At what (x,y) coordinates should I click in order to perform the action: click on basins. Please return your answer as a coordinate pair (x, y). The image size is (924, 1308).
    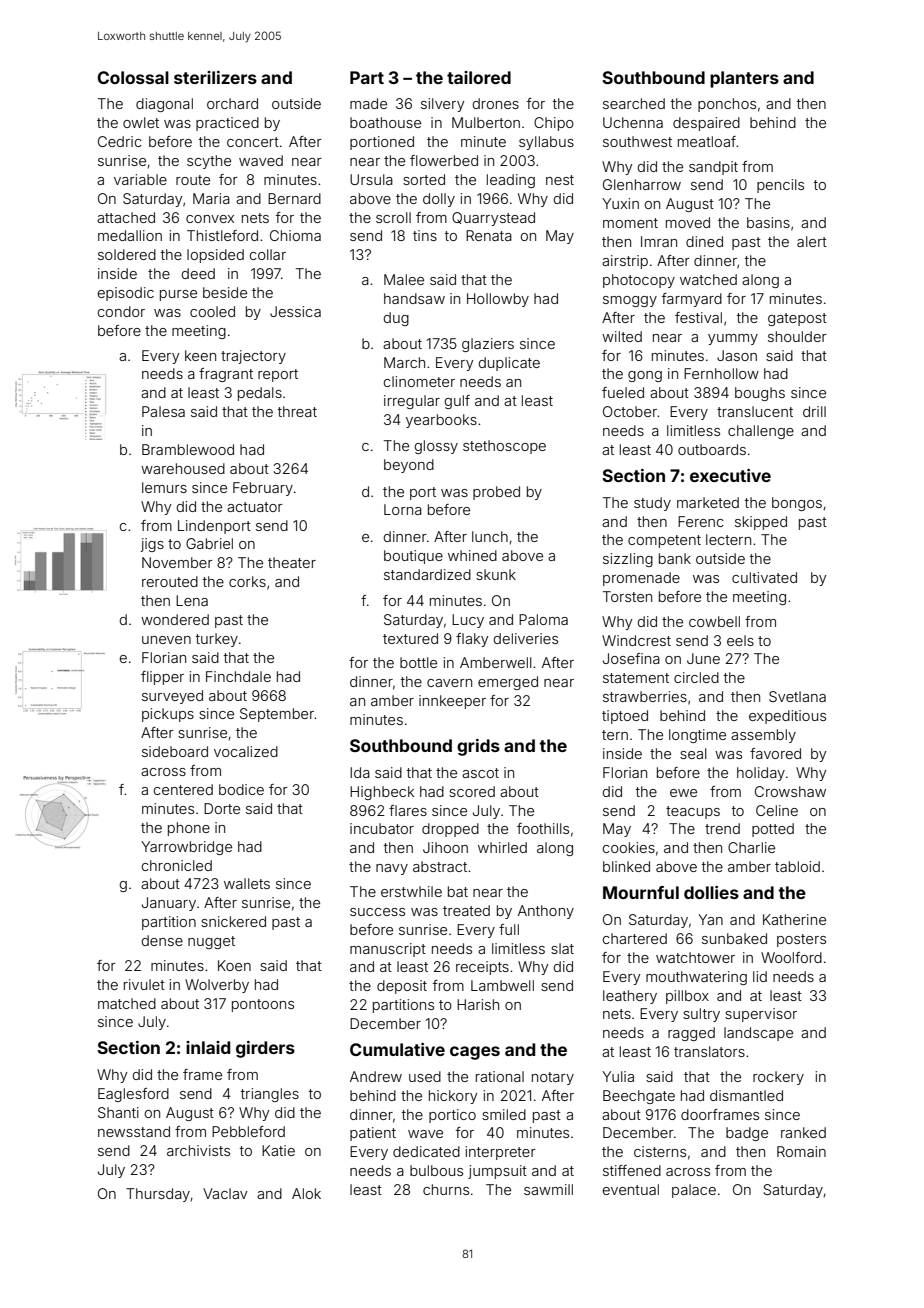
    Looking at the image, I should click on (768, 222).
